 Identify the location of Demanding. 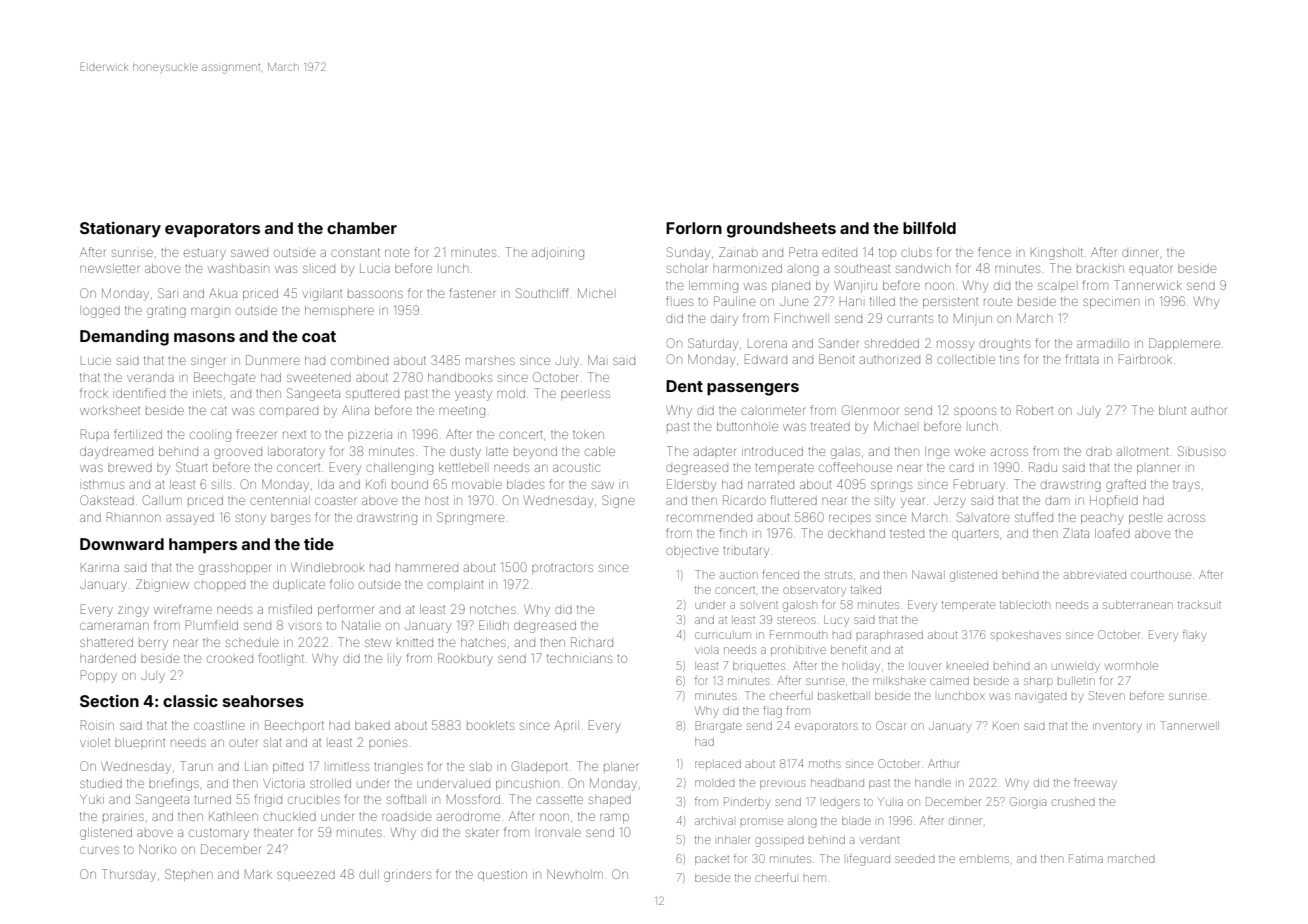
(124, 337).
